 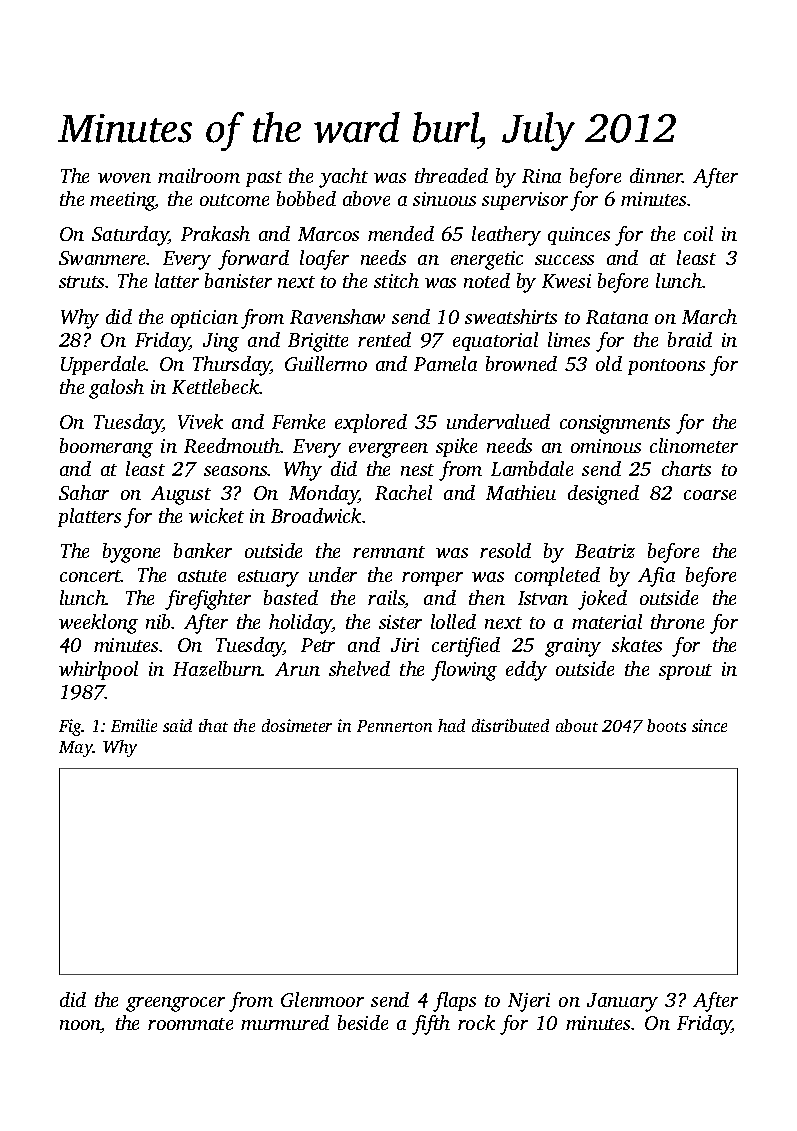 I want to click on energetic, so click(x=487, y=260).
